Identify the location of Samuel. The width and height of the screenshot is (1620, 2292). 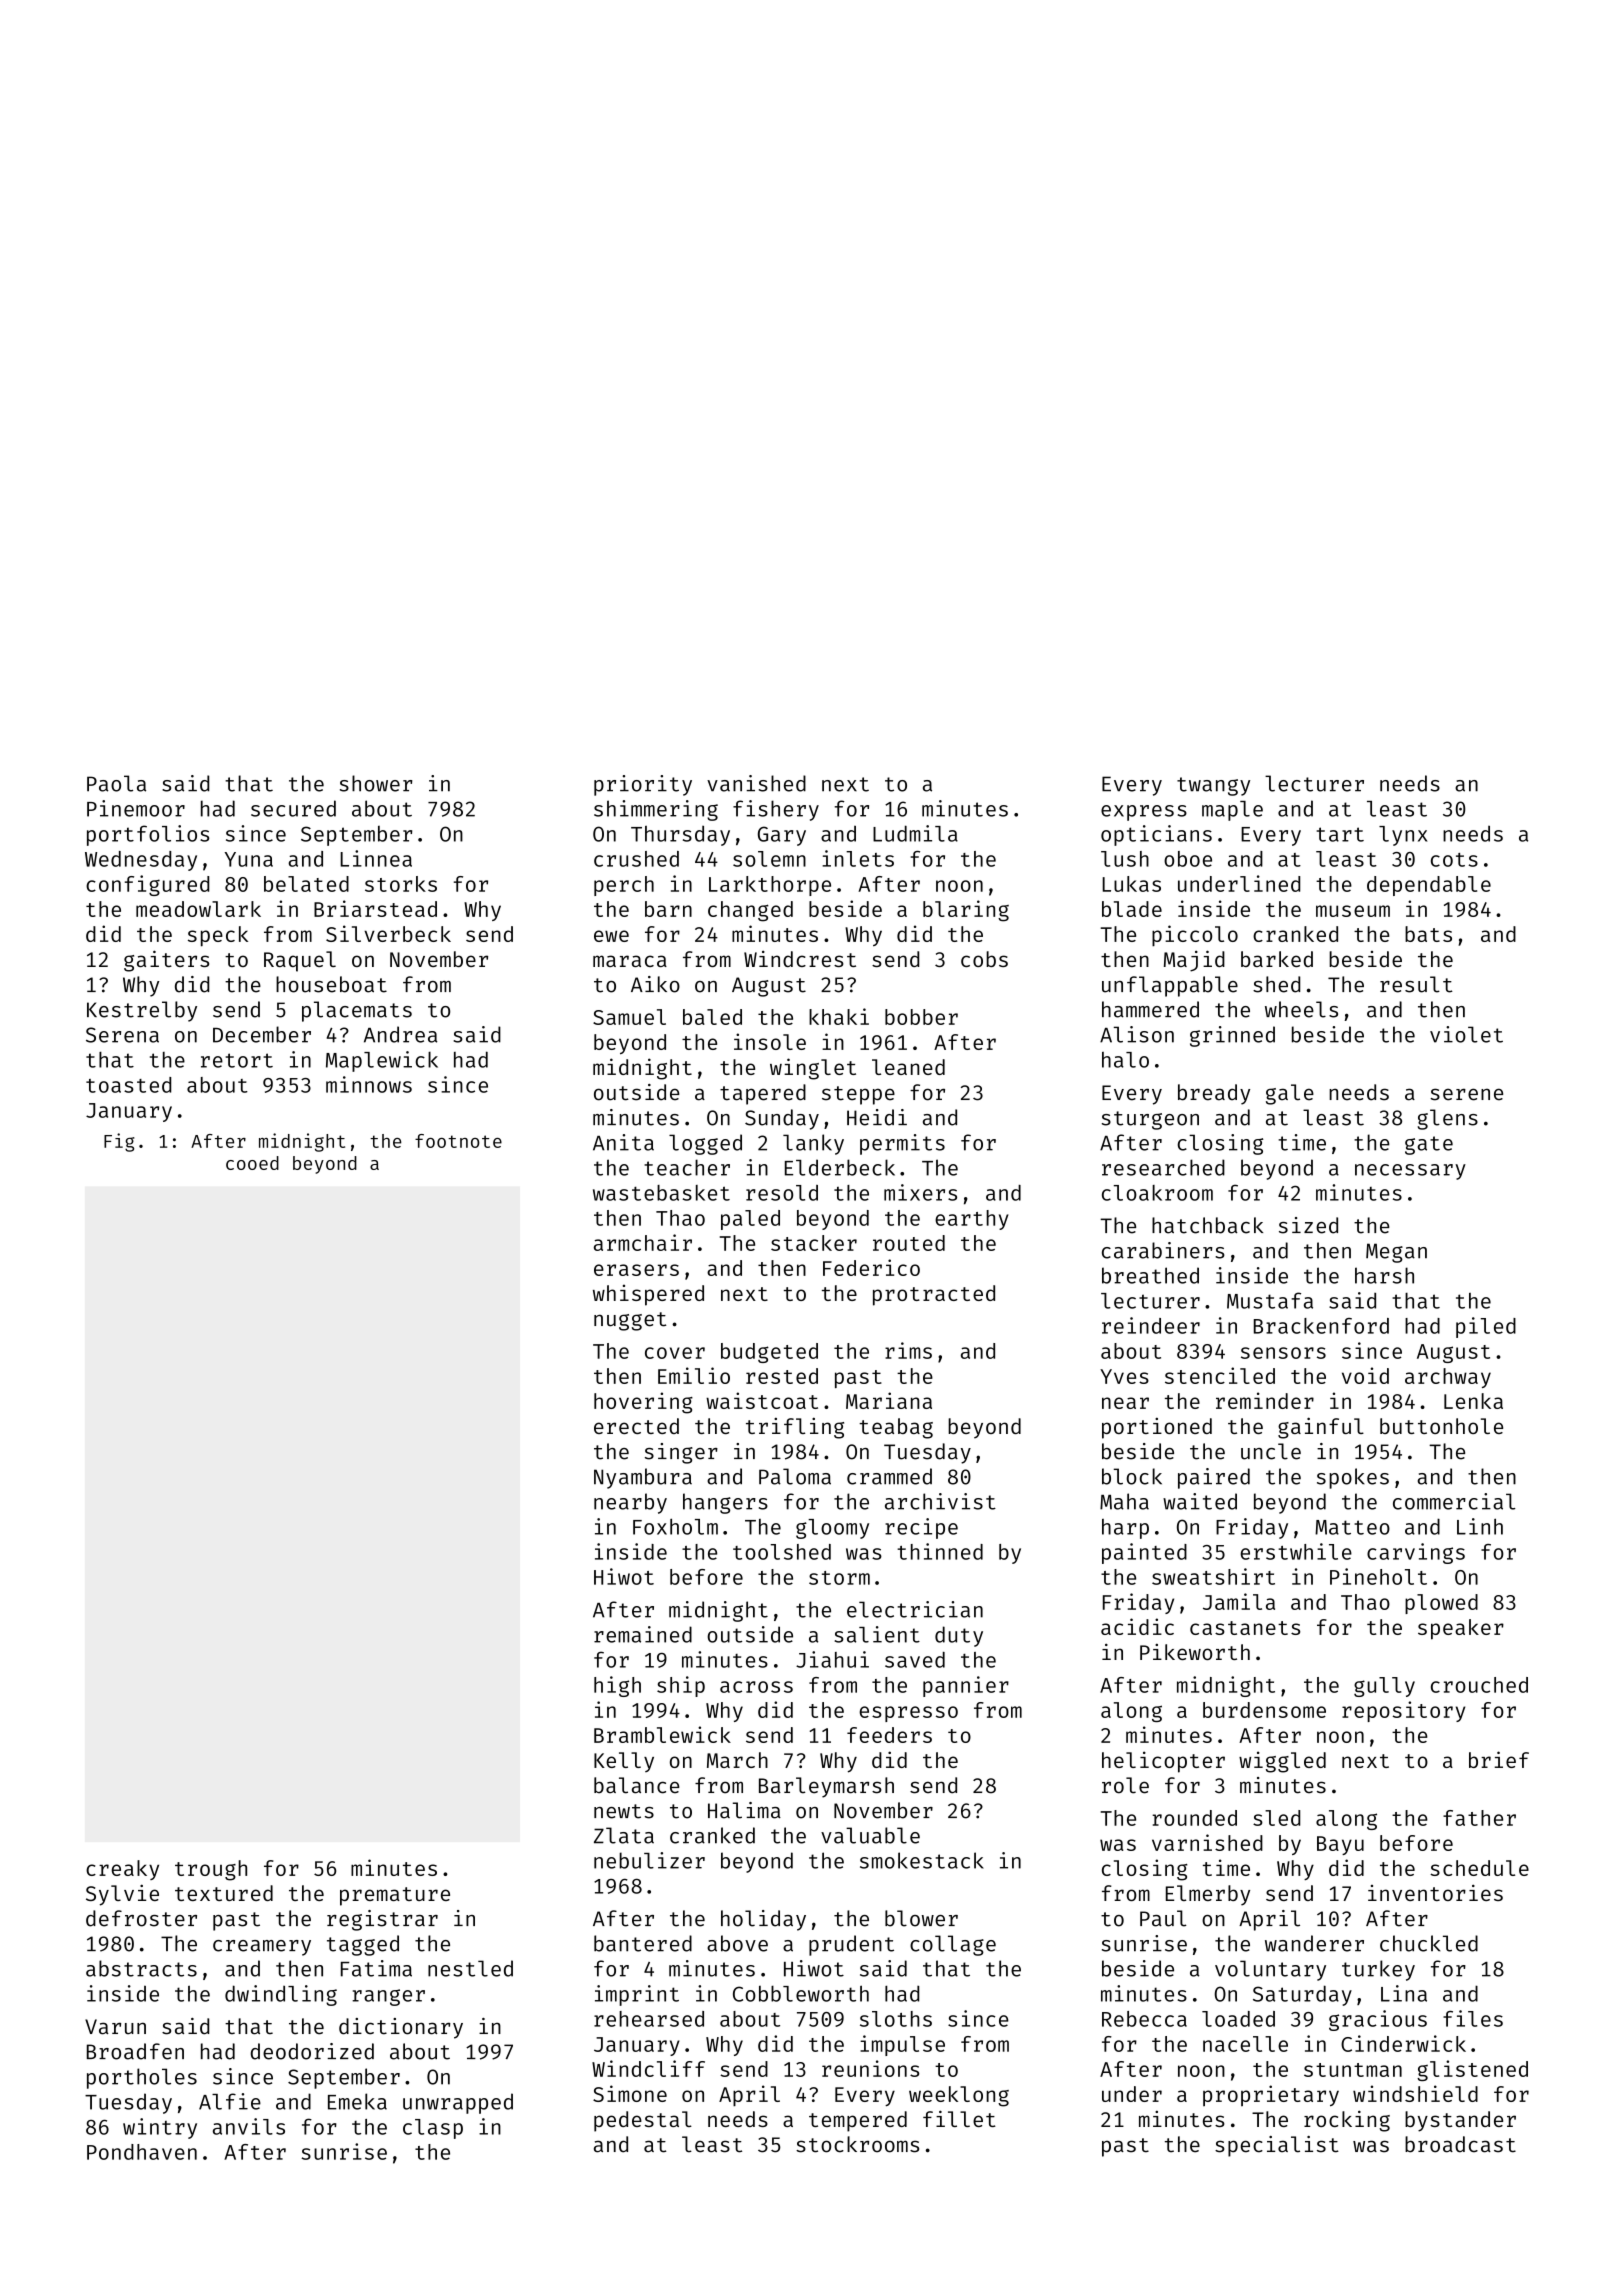
(629, 1017).
